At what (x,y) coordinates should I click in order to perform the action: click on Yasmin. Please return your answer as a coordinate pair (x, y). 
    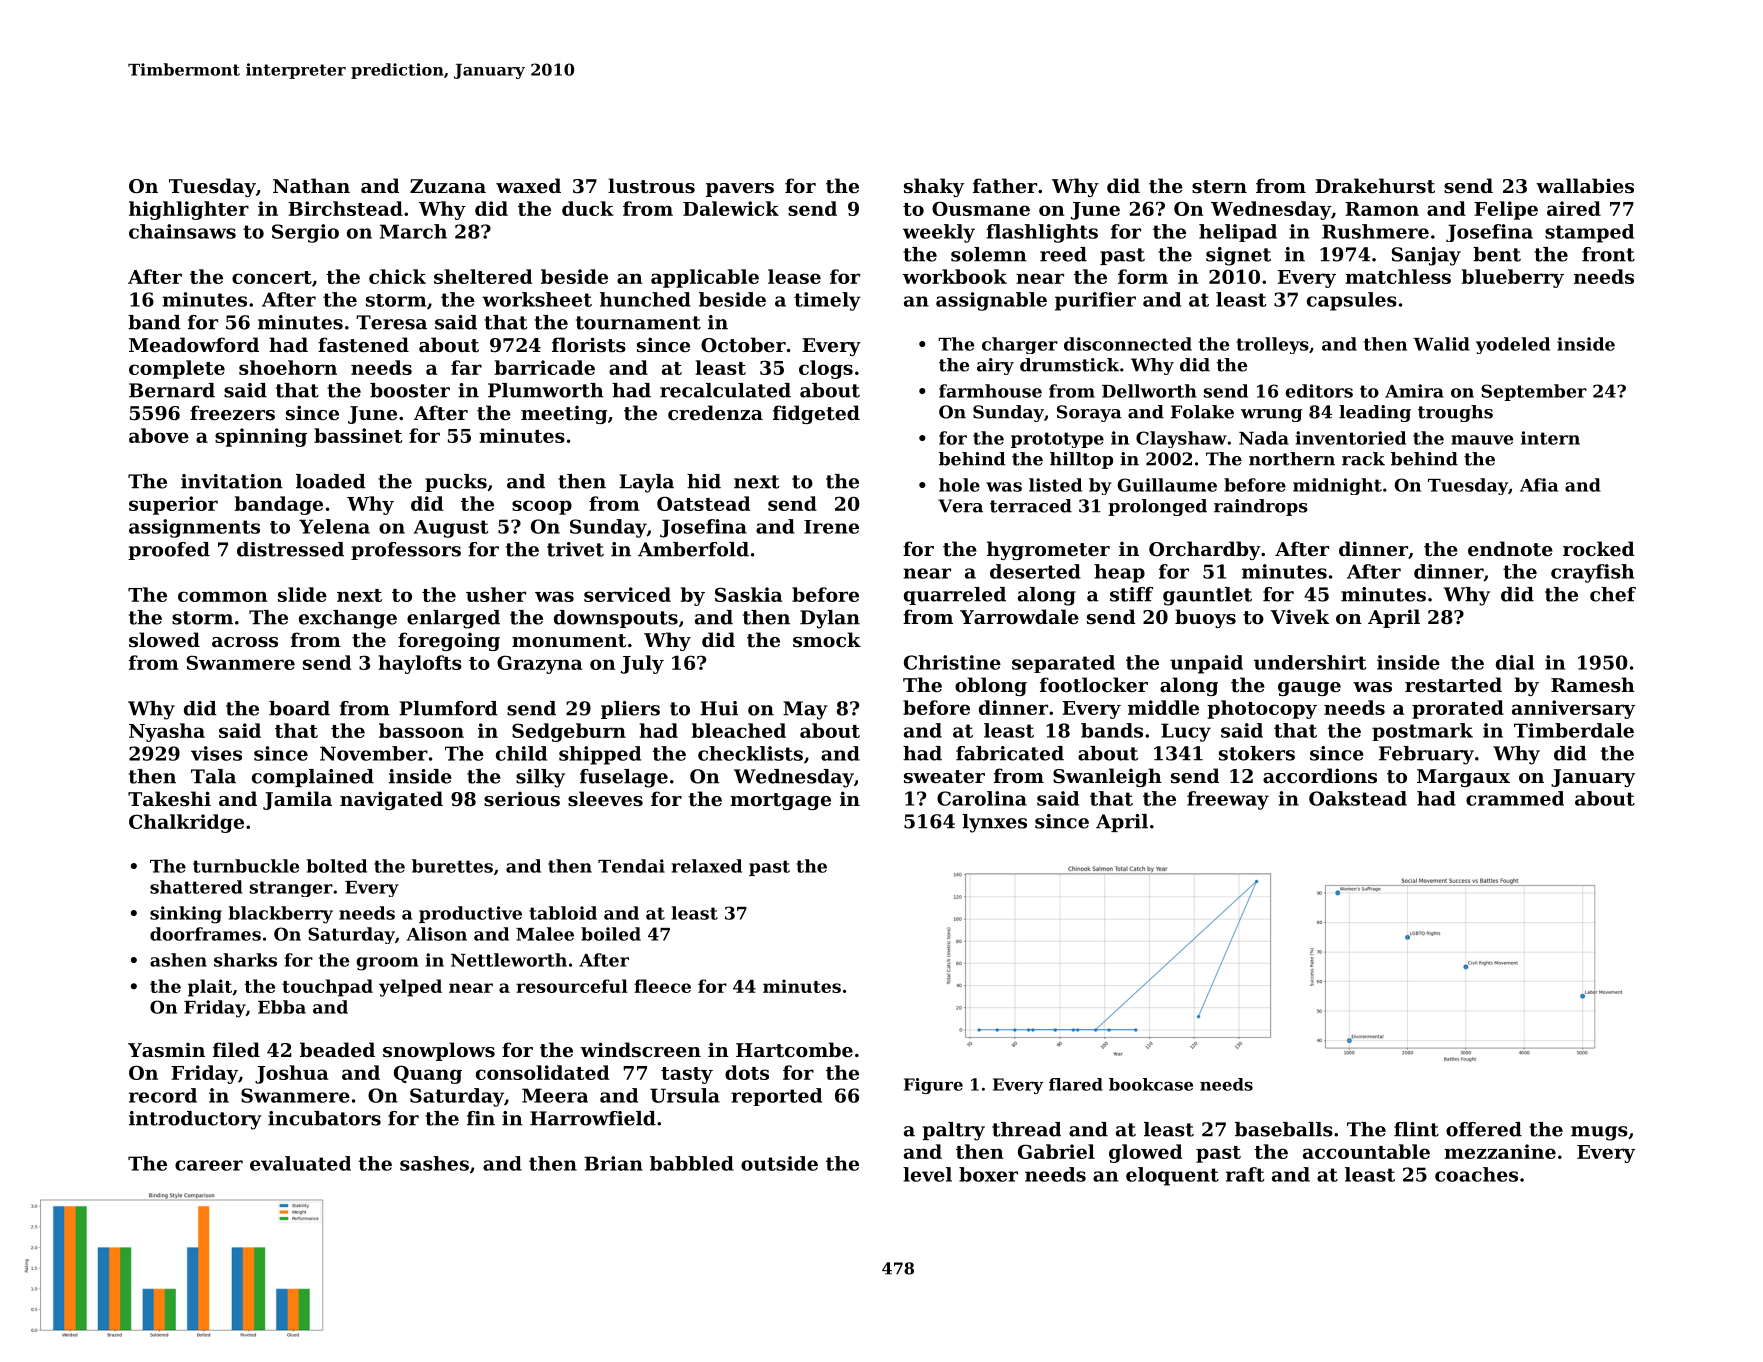
    Looking at the image, I should click on (166, 1049).
